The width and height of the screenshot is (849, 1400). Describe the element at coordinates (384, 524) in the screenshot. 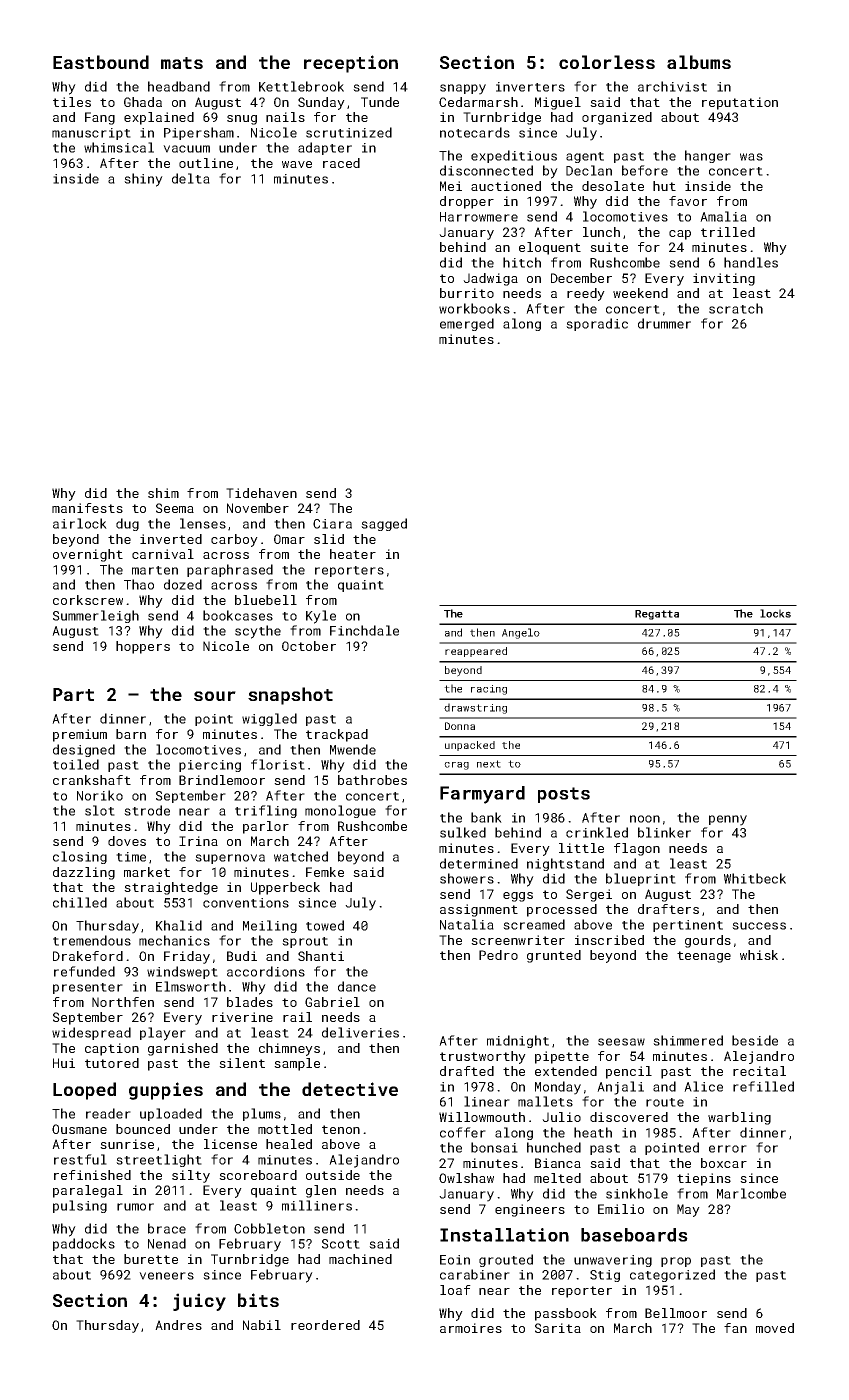

I see `sagged` at that location.
